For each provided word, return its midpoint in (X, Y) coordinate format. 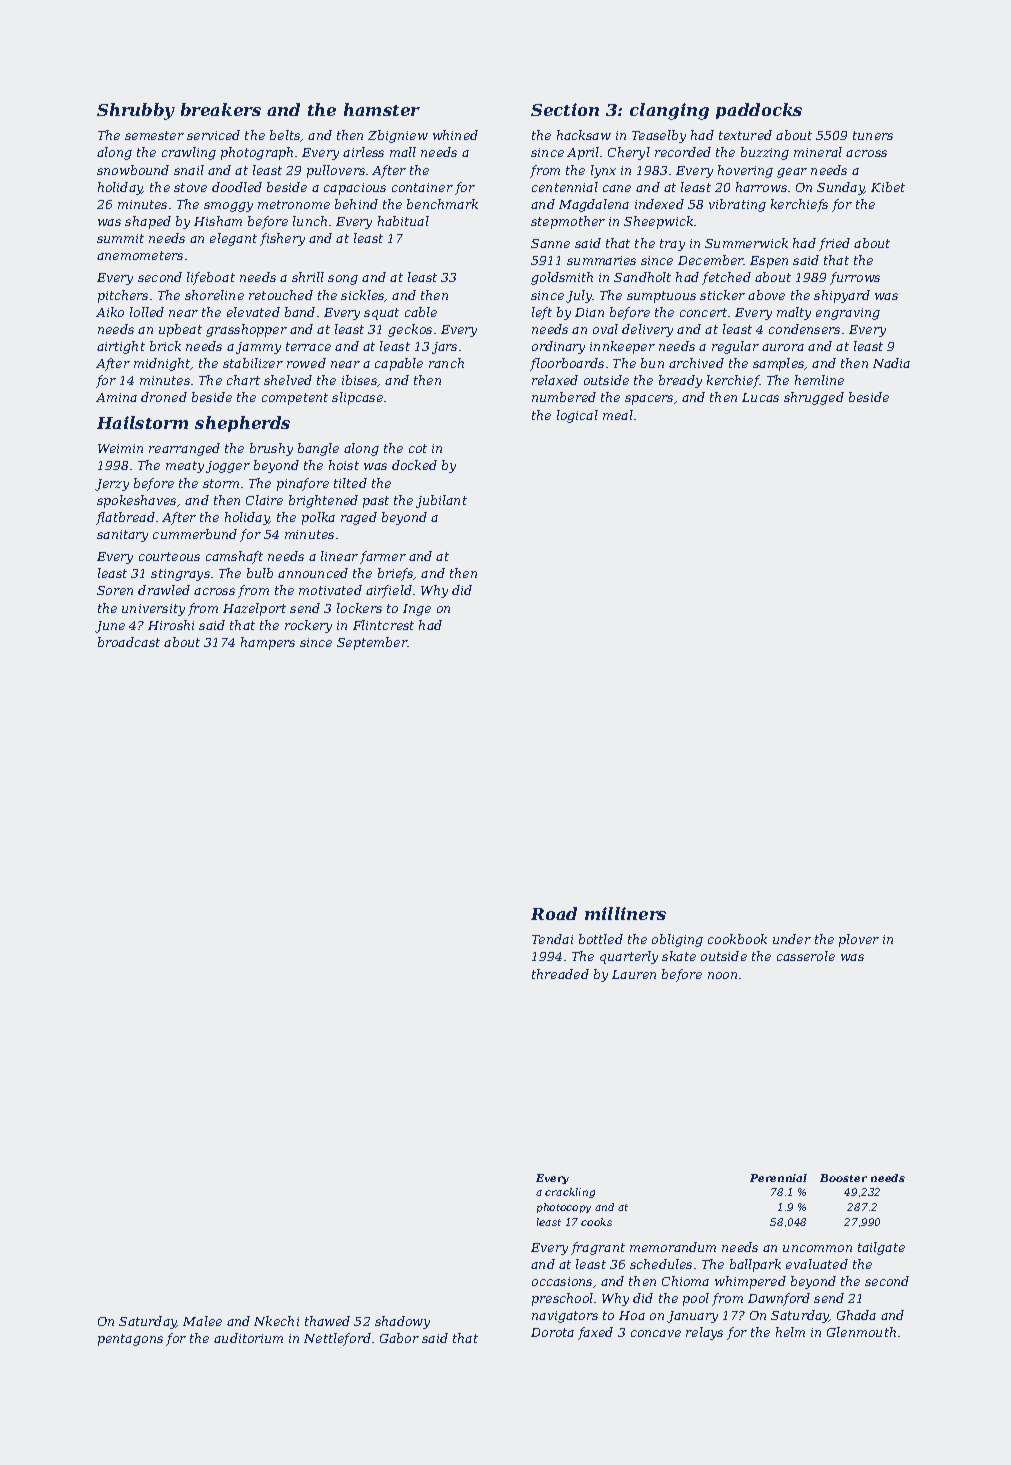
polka (318, 518)
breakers (221, 109)
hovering (745, 171)
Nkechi (276, 1321)
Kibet (888, 187)
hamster (382, 109)
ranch (446, 363)
